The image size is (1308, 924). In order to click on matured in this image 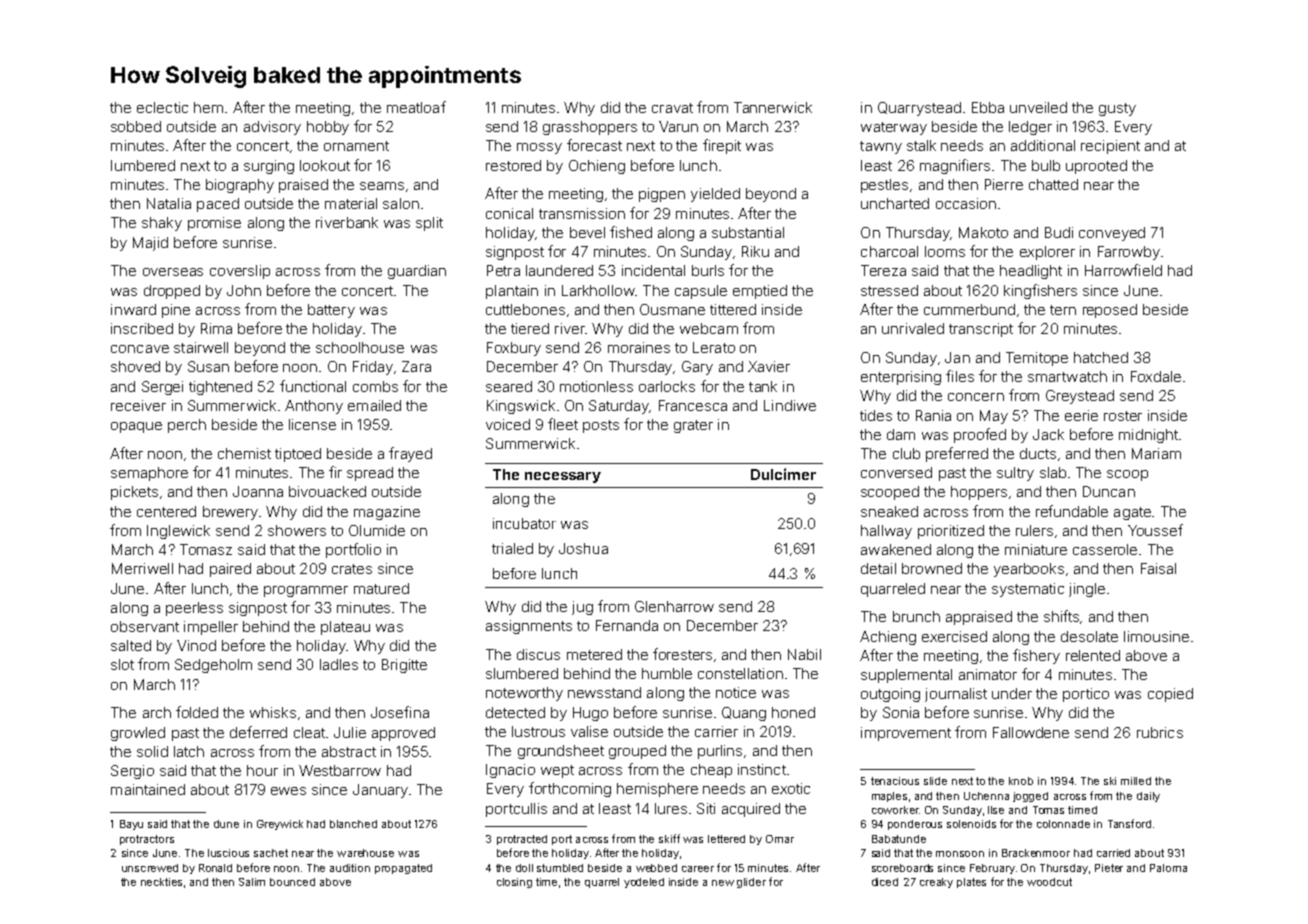, I will do `click(381, 588)`.
